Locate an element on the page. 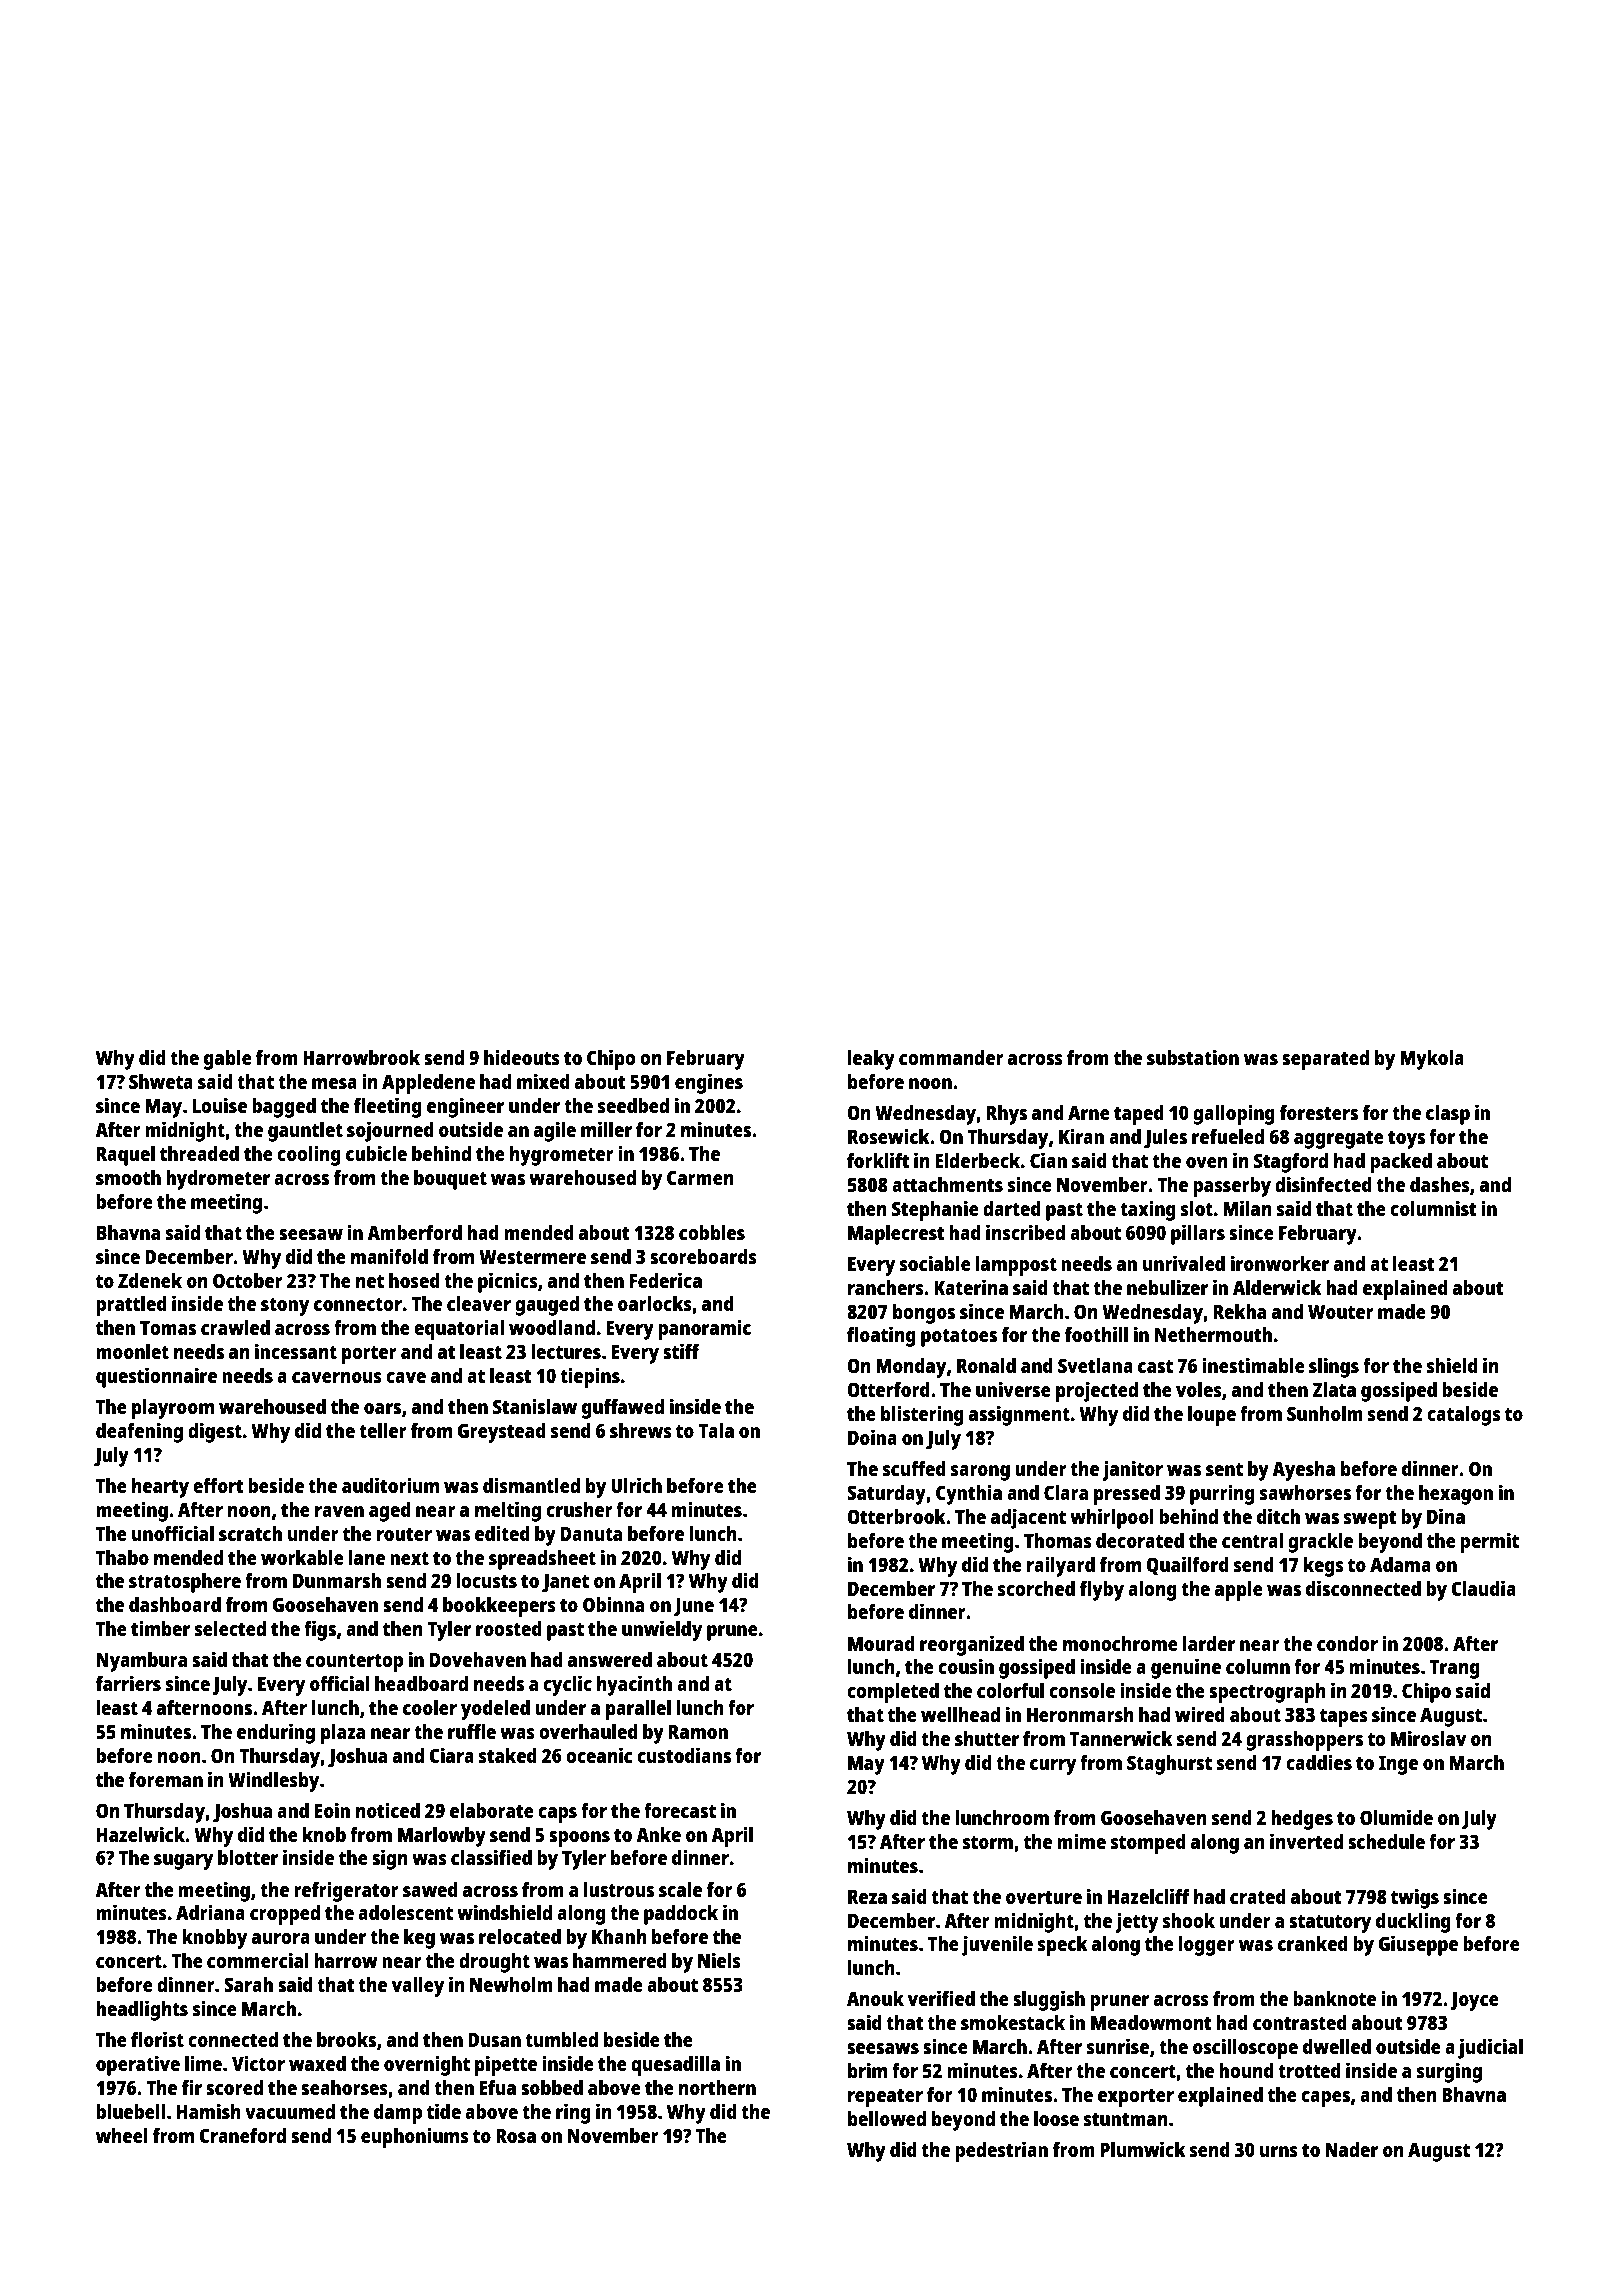  spoons is located at coordinates (579, 1839).
